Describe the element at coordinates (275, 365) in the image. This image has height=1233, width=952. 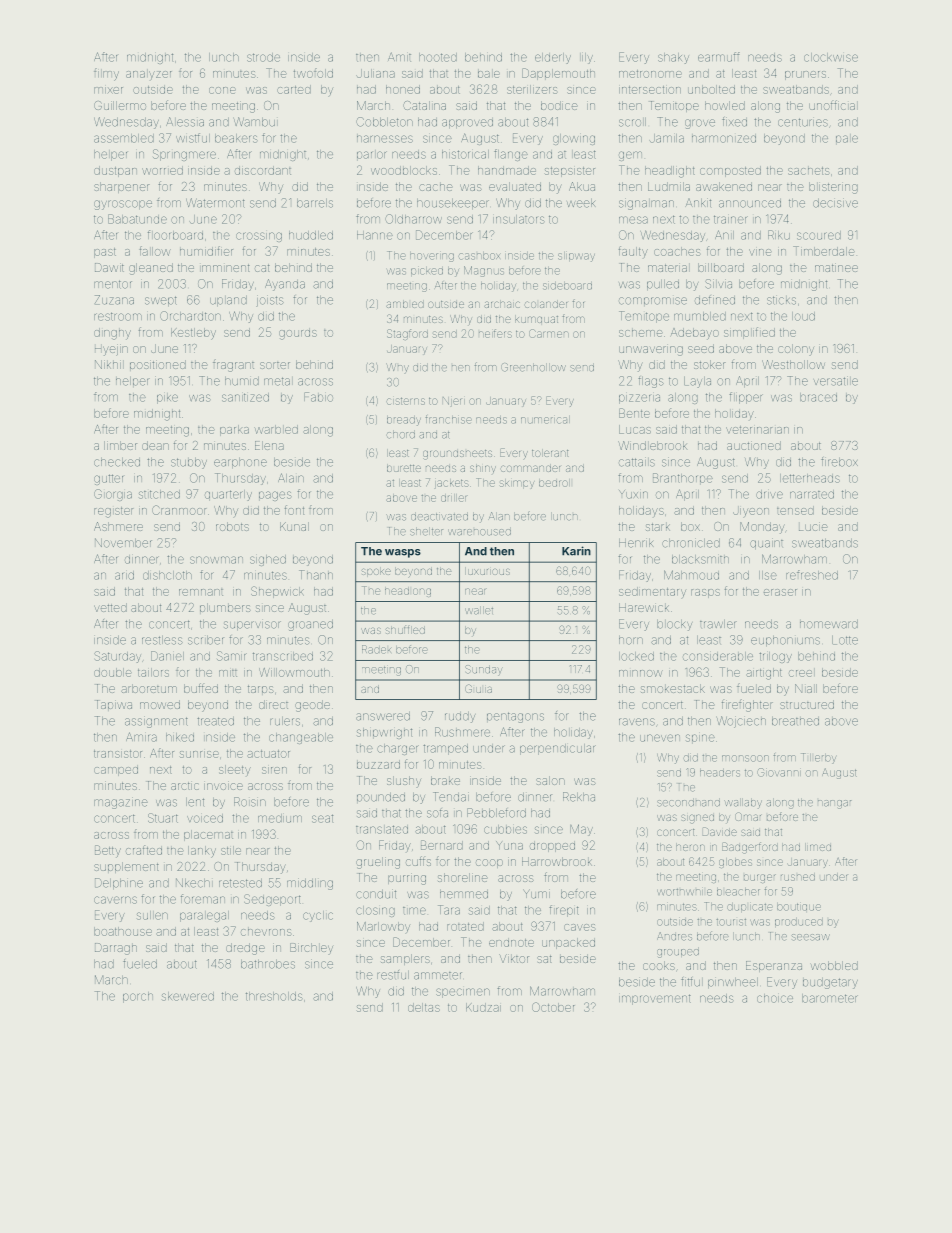
I see `sorter` at that location.
